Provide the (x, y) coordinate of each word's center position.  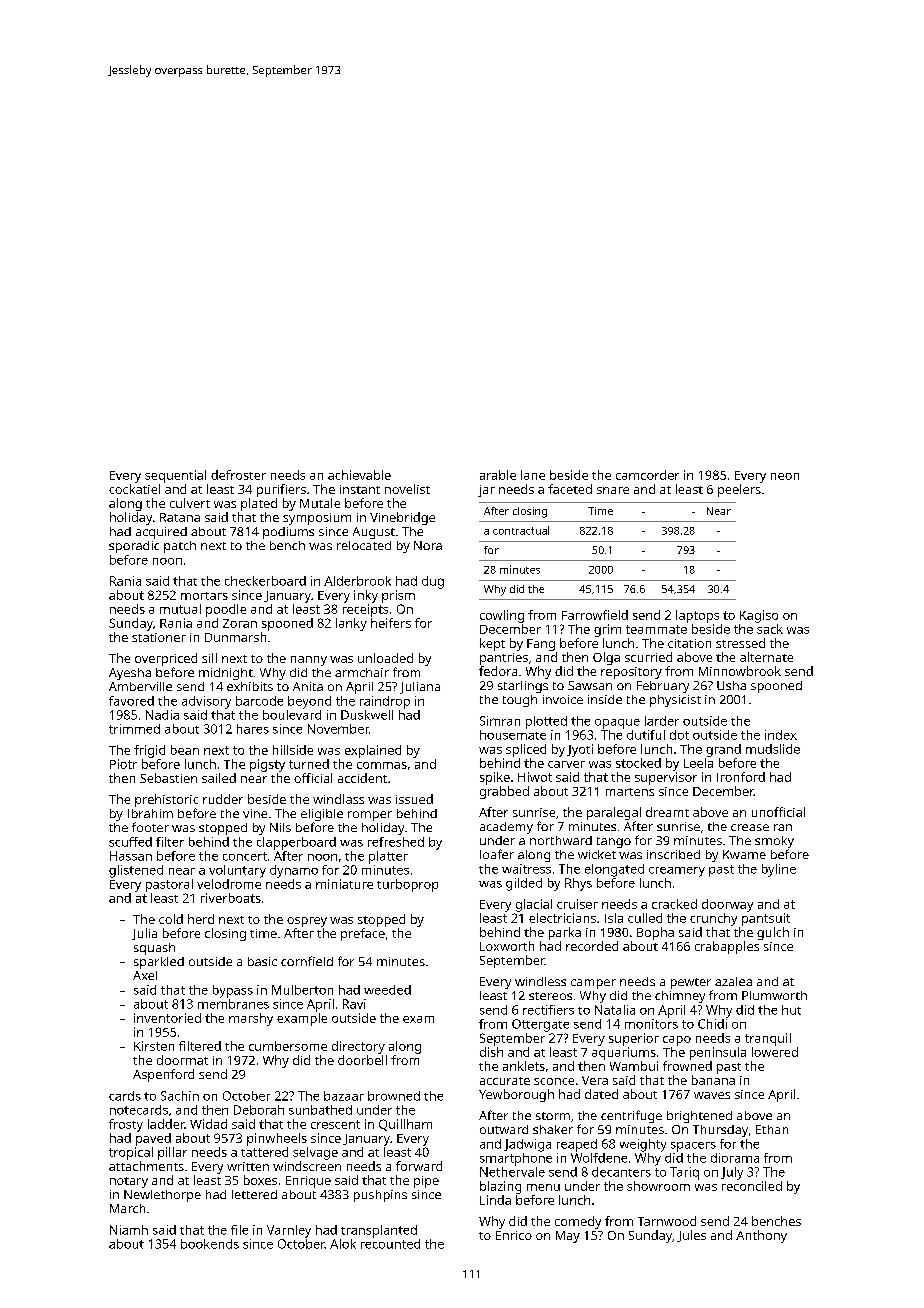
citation (689, 643)
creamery (677, 872)
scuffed (130, 842)
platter (388, 857)
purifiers (281, 490)
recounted (390, 1244)
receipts (365, 610)
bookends (210, 1244)
